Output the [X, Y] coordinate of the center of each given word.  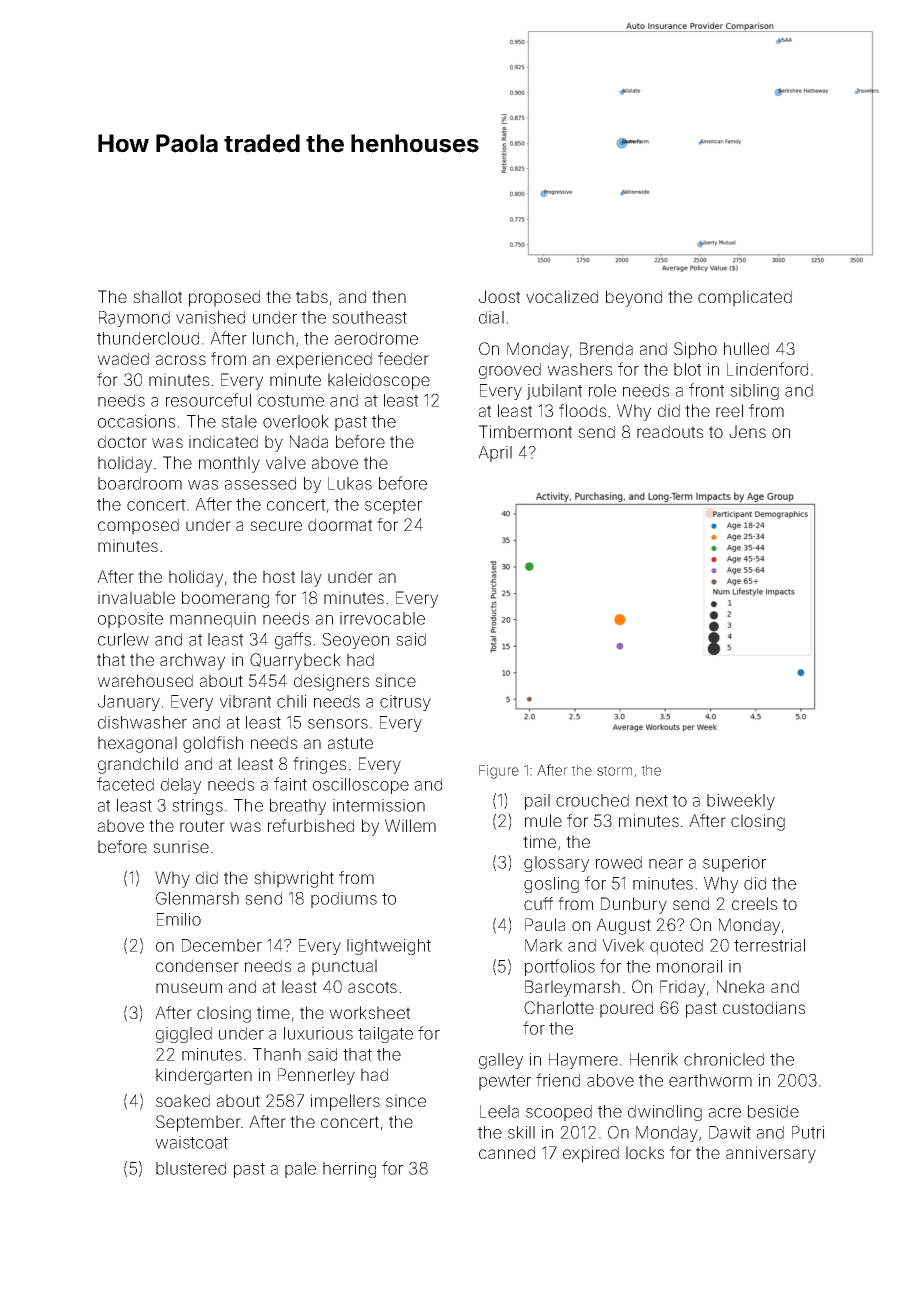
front [706, 390]
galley [501, 1061]
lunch [273, 338]
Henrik [654, 1059]
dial [491, 317]
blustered [191, 1168]
